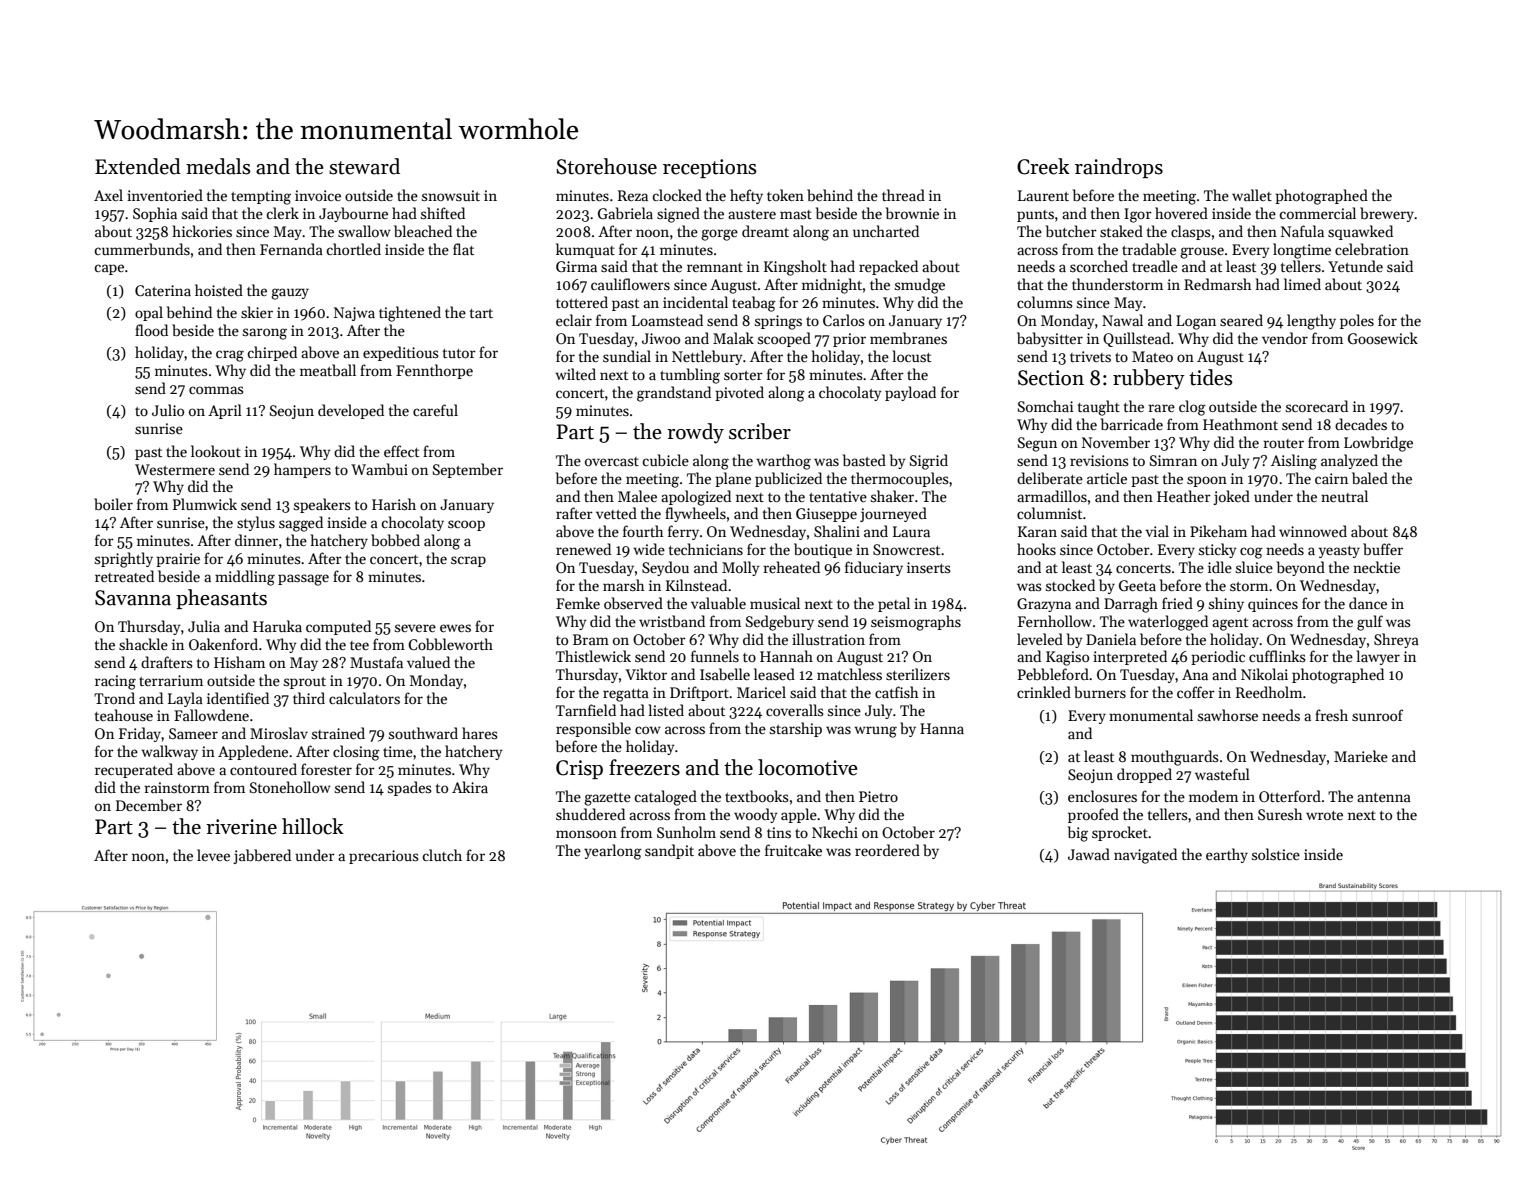 The width and height of the page is (1523, 1177). I want to click on levee, so click(213, 855).
